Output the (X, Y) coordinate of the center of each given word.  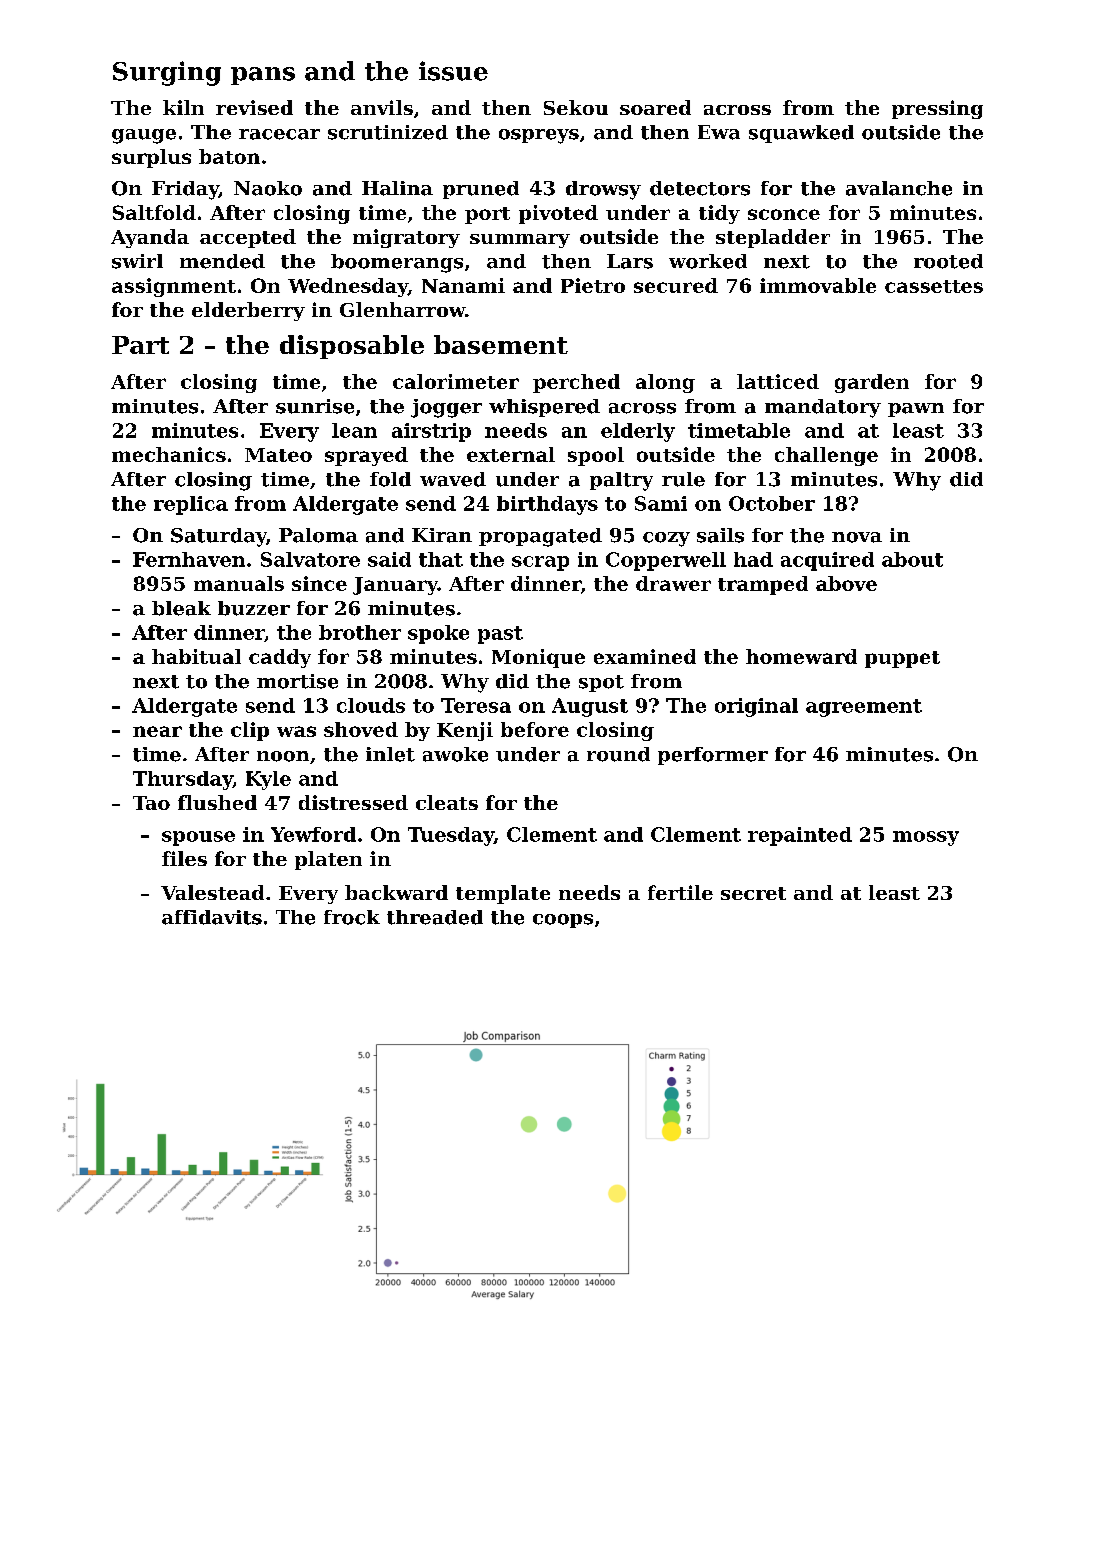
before (535, 729)
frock (352, 917)
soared (655, 107)
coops (563, 921)
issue (453, 71)
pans (263, 76)
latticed (778, 381)
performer (713, 756)
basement (501, 344)
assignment (174, 287)
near (157, 731)
